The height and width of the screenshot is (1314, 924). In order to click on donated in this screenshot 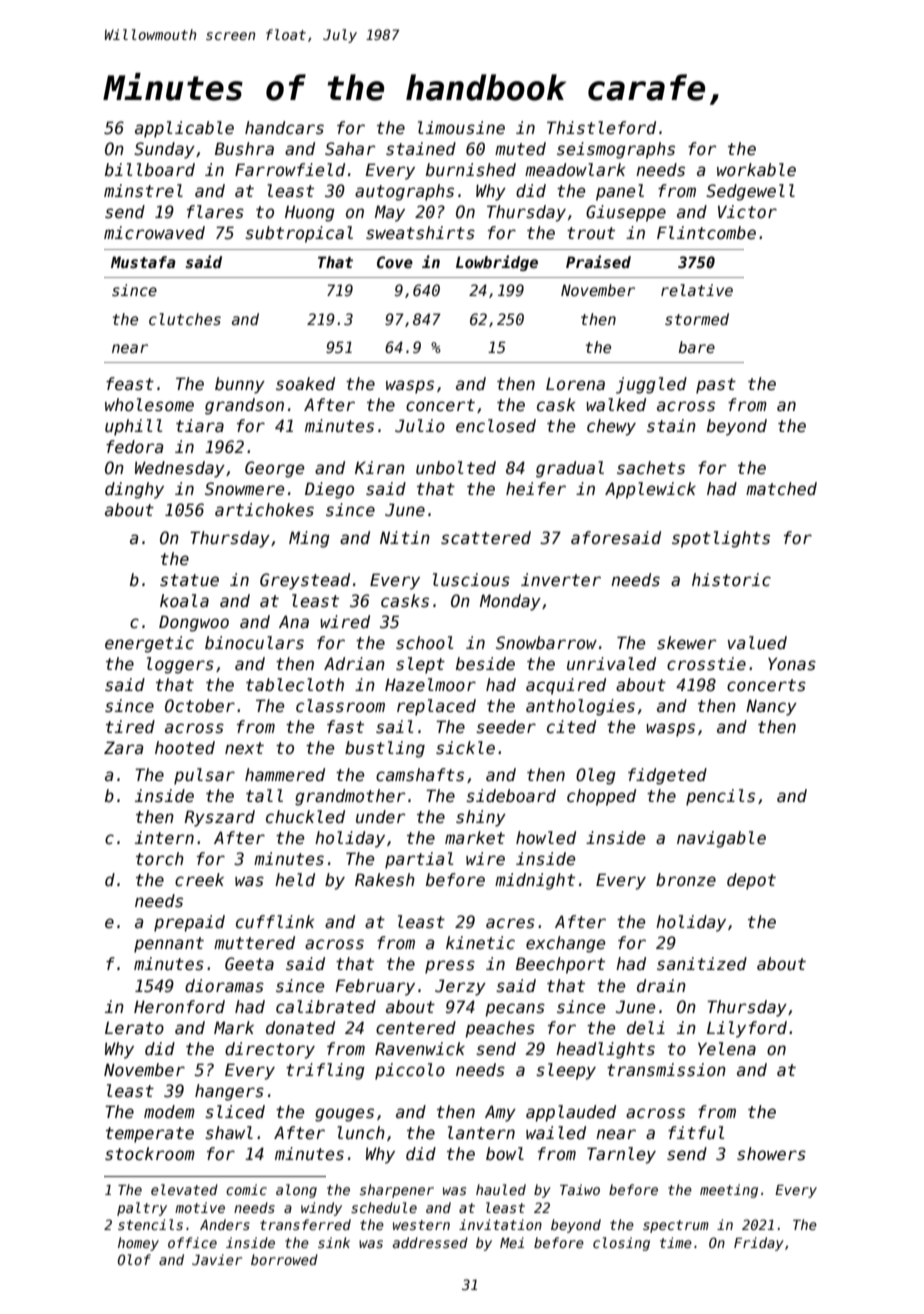, I will do `click(300, 1028)`.
